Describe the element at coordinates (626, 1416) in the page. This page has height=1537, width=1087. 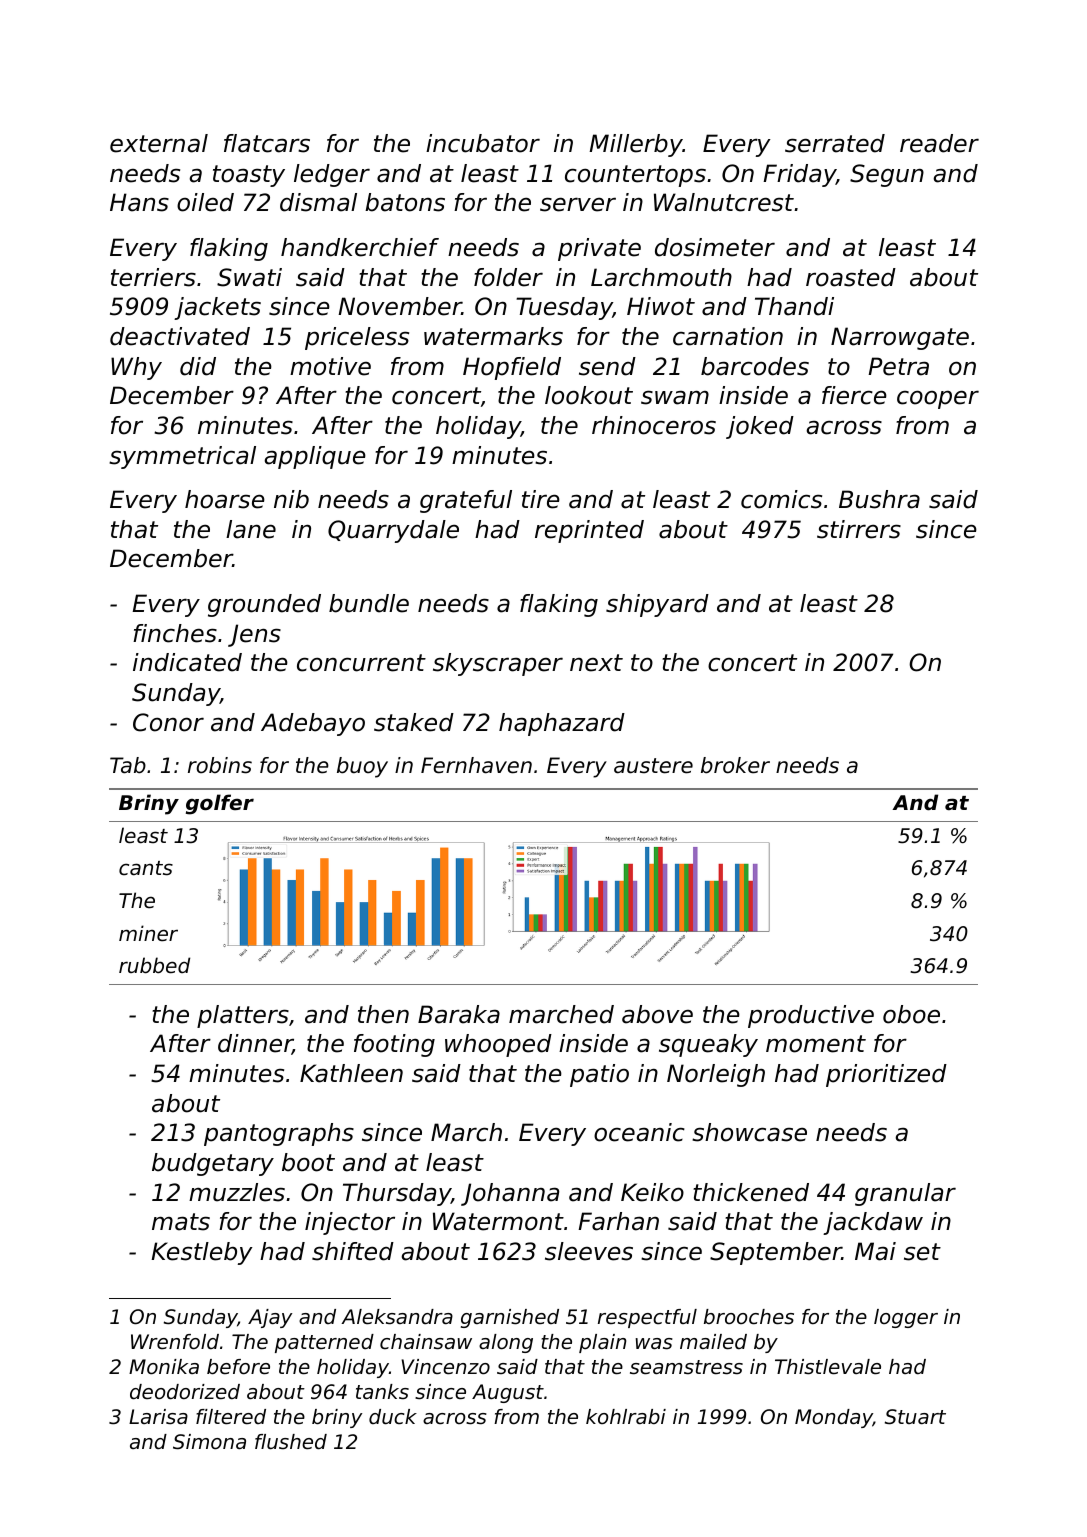
I see `kohlrabi` at that location.
